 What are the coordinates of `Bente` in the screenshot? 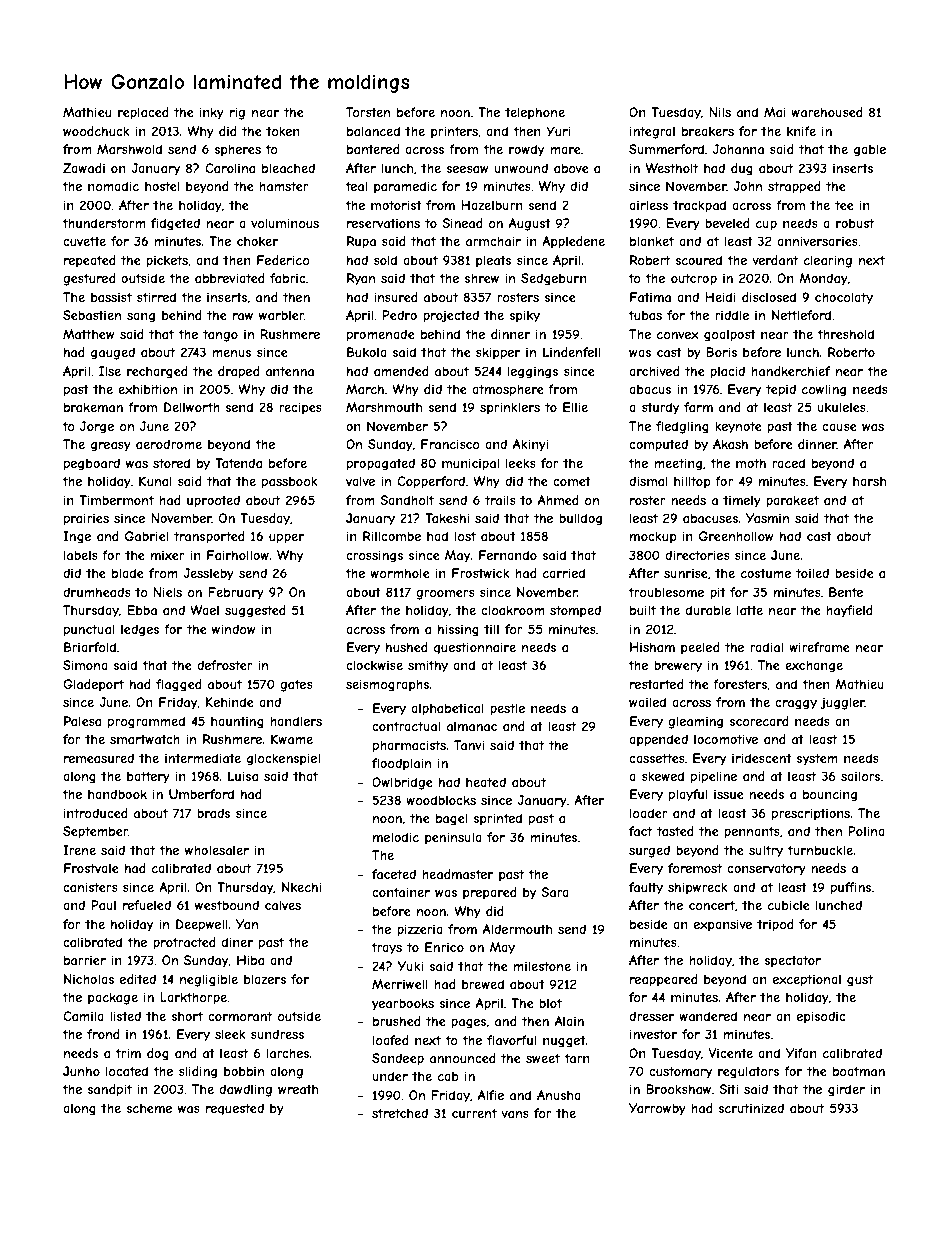 It's located at (846, 592).
